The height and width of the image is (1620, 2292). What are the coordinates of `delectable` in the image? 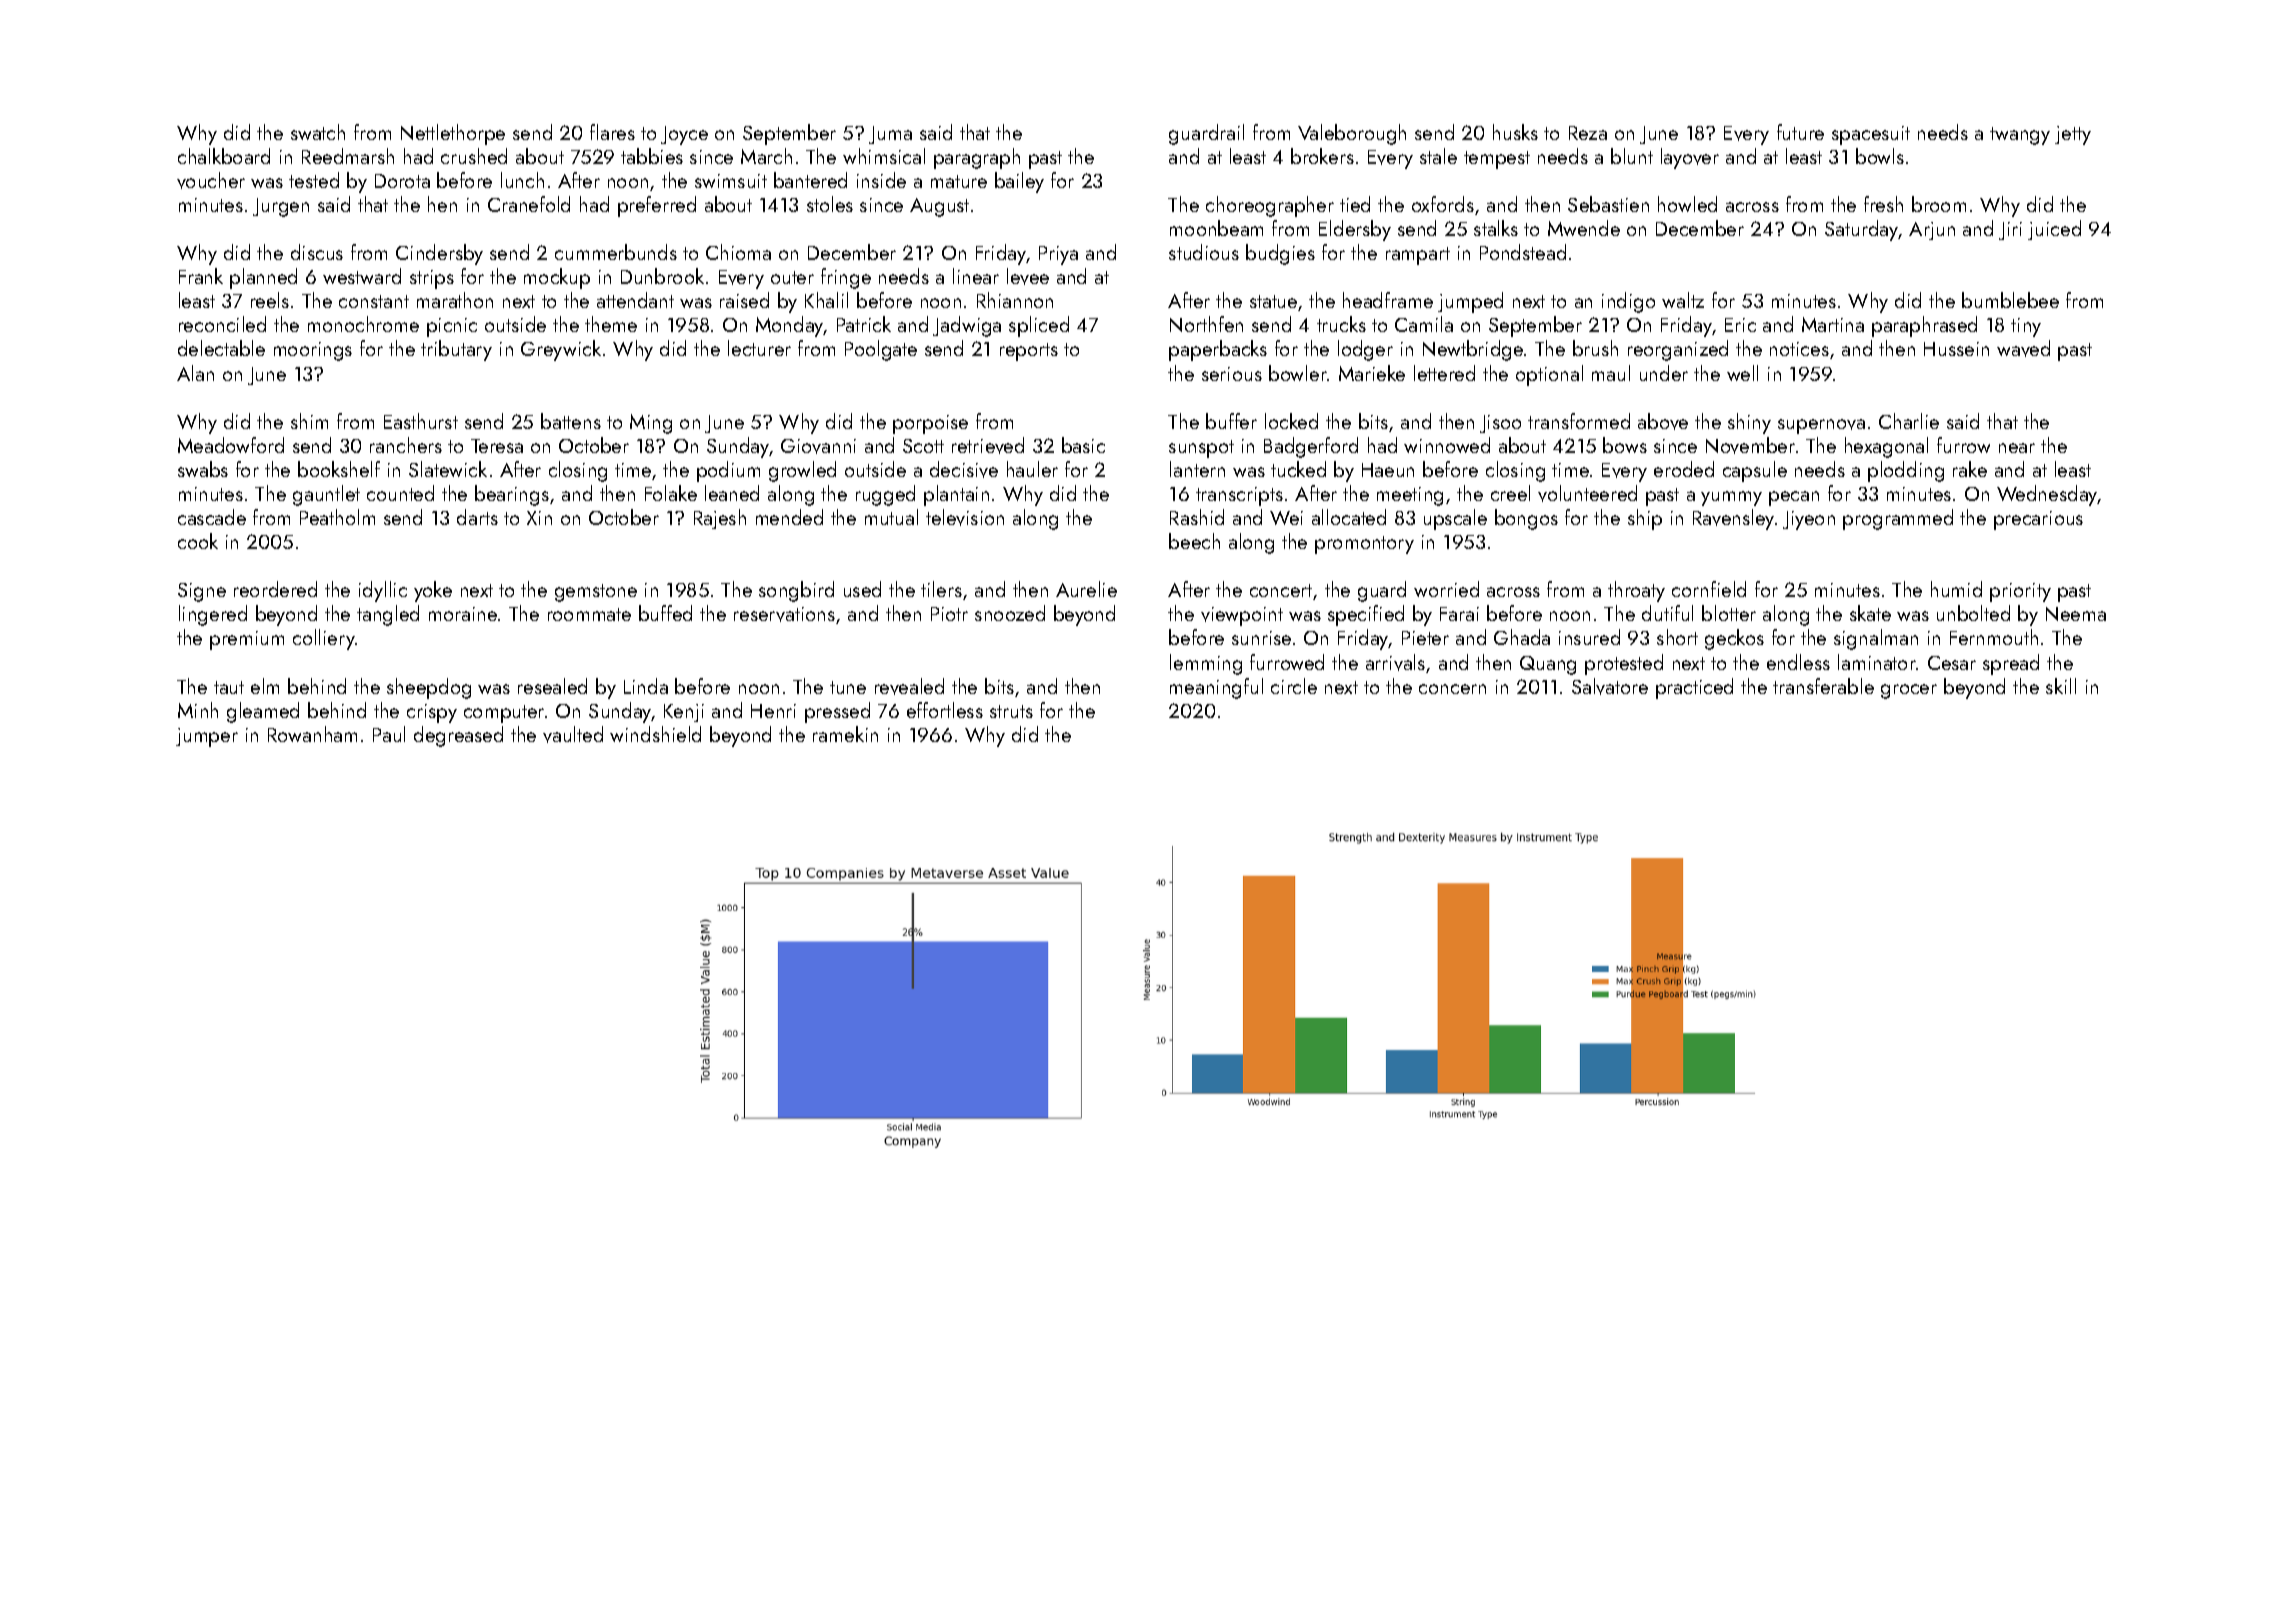 It's located at (221, 348).
